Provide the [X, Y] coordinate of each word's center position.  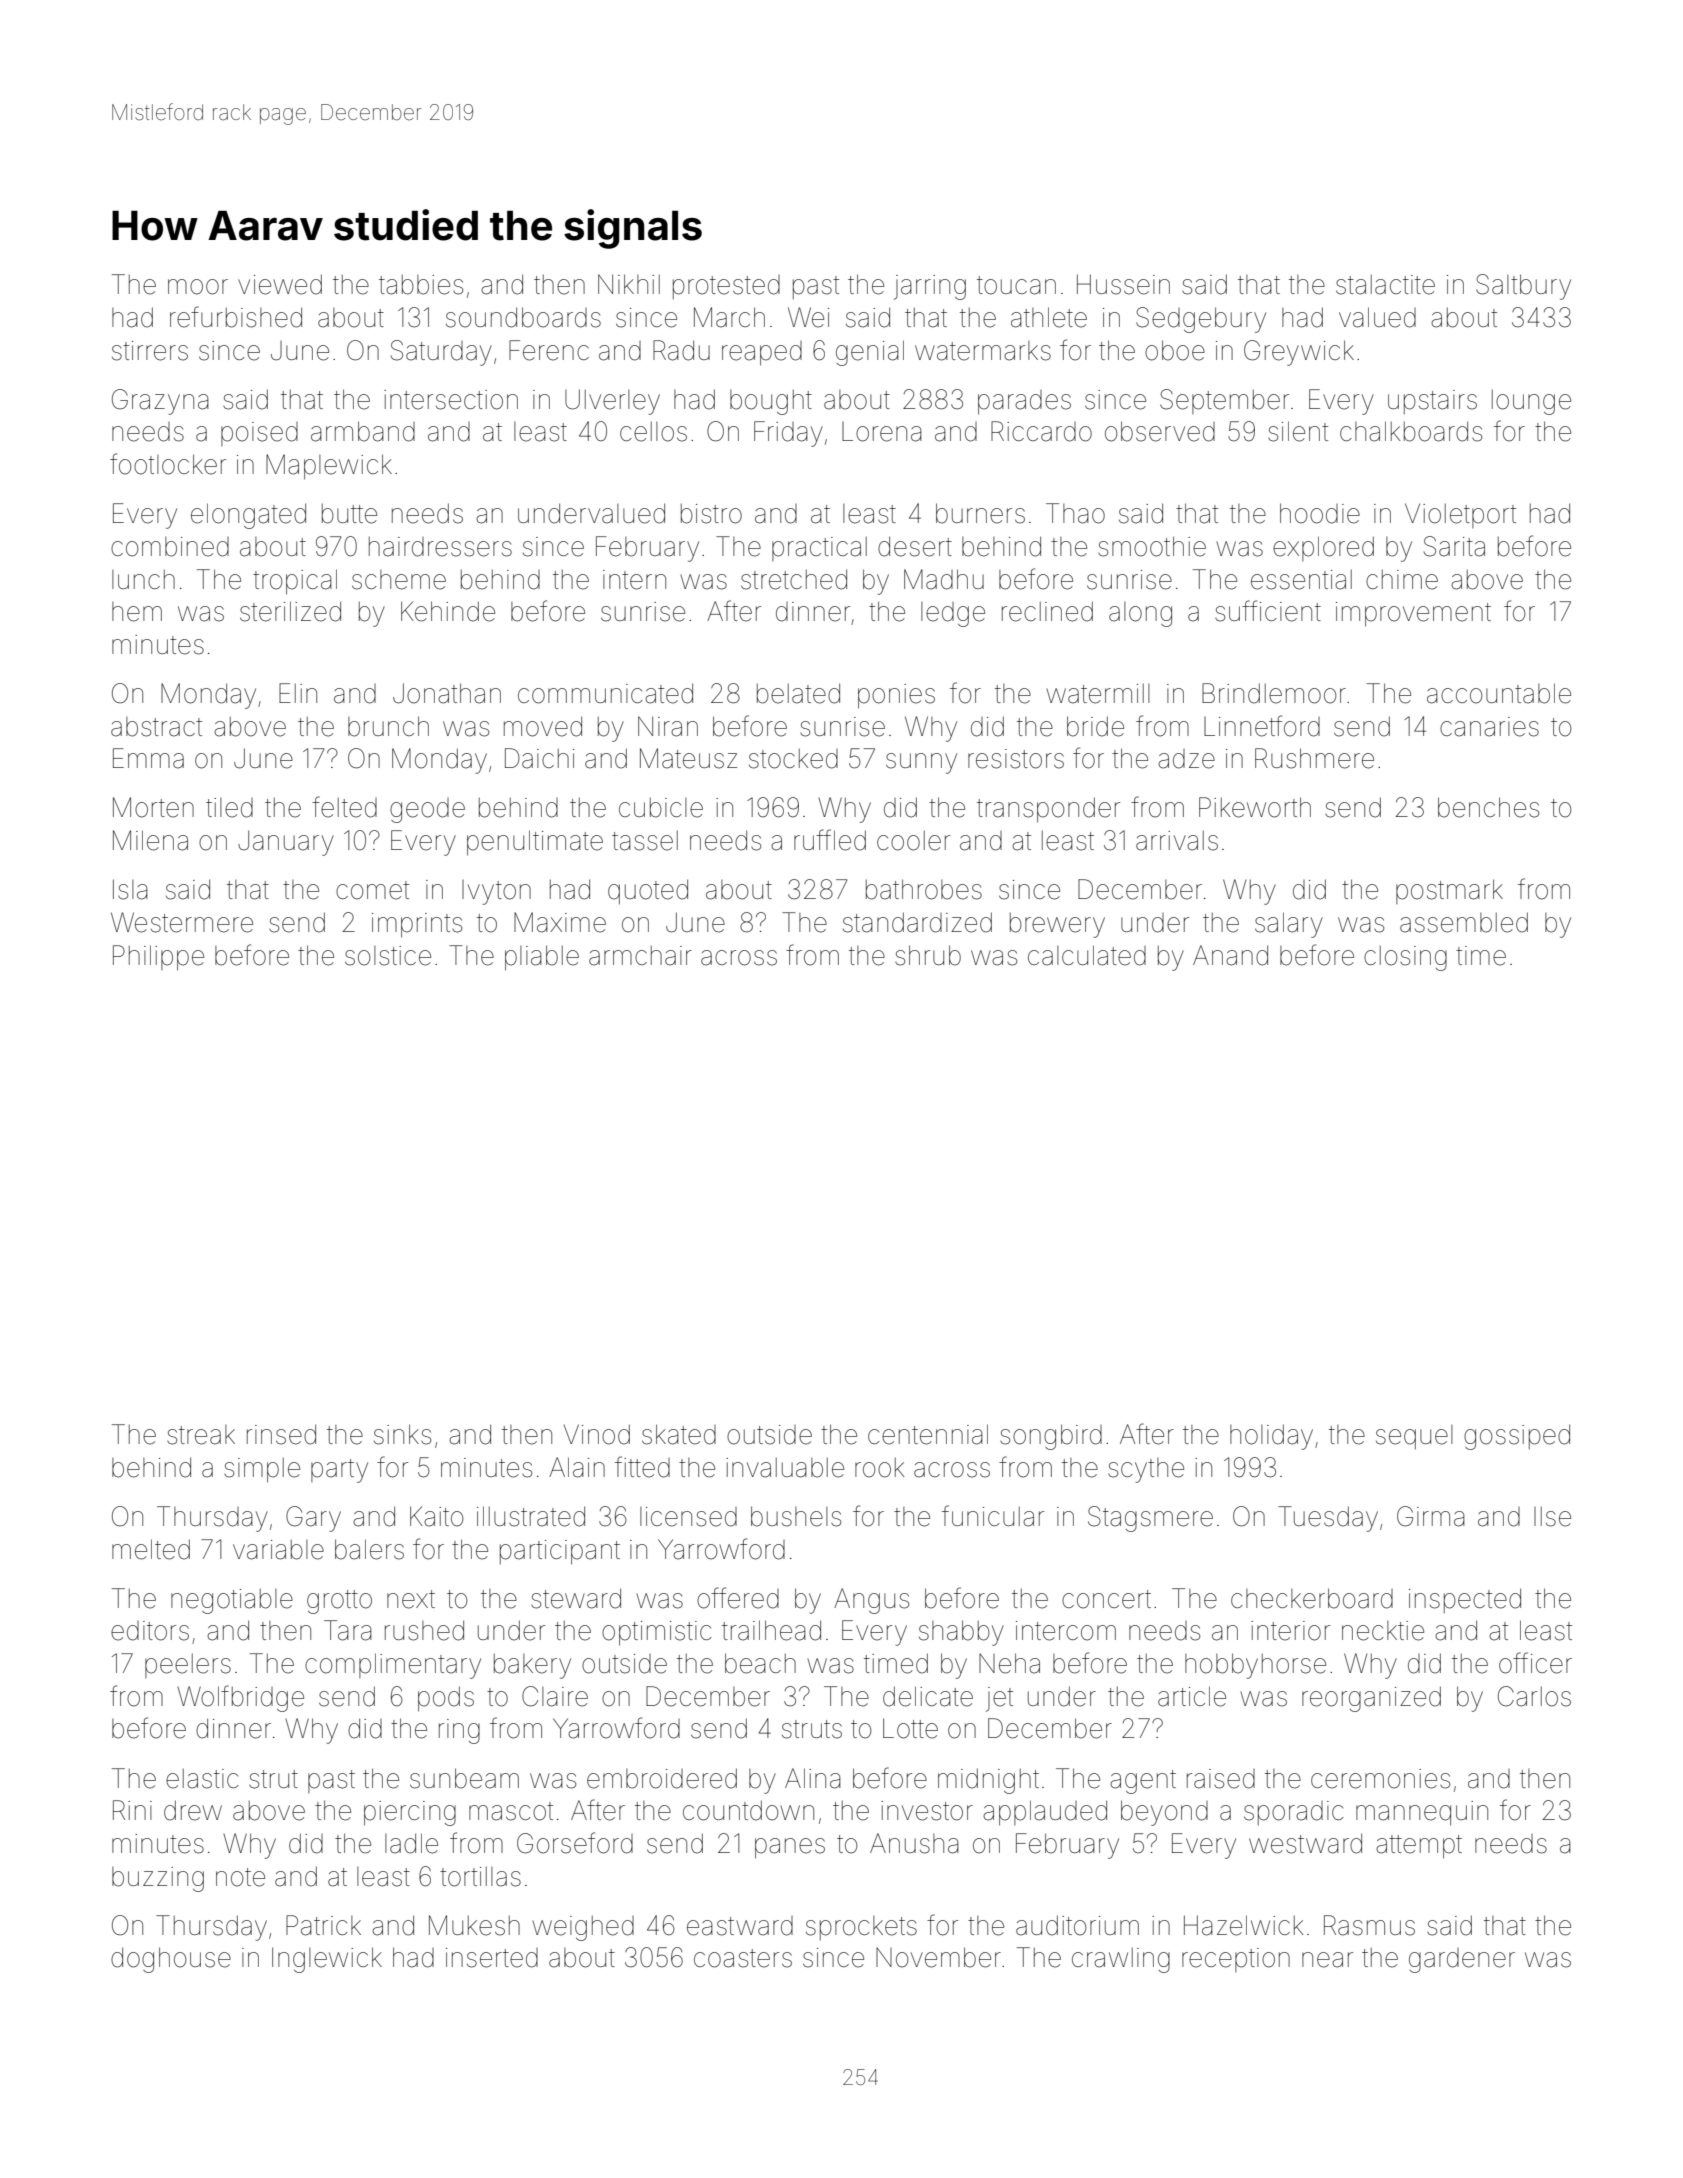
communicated [605, 693]
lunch [143, 579]
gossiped [1517, 1437]
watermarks [983, 351]
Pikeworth [1255, 807]
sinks [402, 1434]
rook [879, 1468]
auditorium [1077, 1925]
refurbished [236, 317]
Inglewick [327, 1960]
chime [1402, 580]
